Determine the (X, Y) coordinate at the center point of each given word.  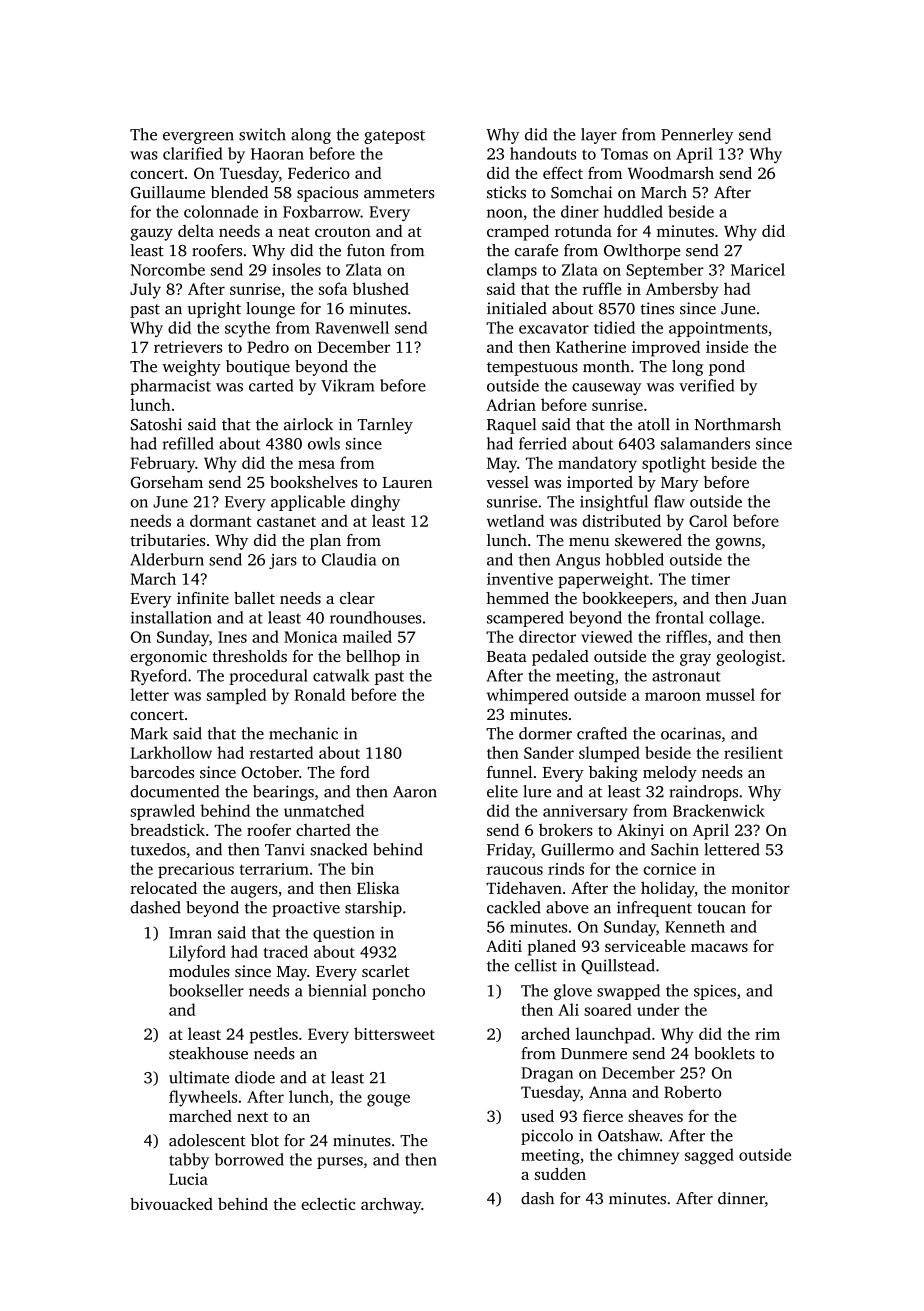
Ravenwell (352, 327)
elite (502, 791)
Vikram (347, 385)
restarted (281, 752)
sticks (506, 192)
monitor (760, 888)
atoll (654, 424)
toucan (721, 908)
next (252, 1117)
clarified (193, 153)
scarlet (385, 971)
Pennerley (697, 136)
